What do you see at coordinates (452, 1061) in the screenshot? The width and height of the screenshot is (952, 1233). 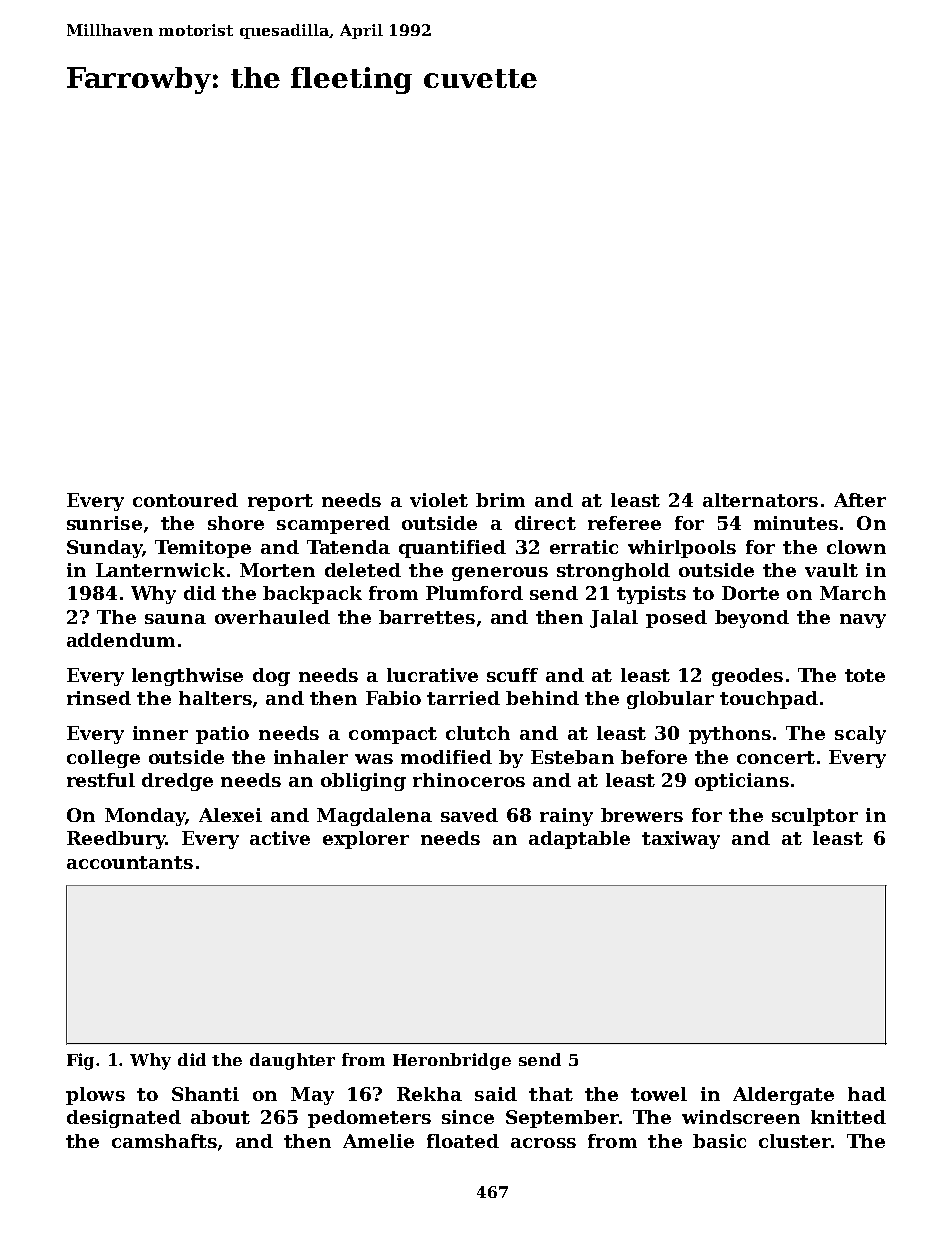 I see `Heronbridge` at bounding box center [452, 1061].
